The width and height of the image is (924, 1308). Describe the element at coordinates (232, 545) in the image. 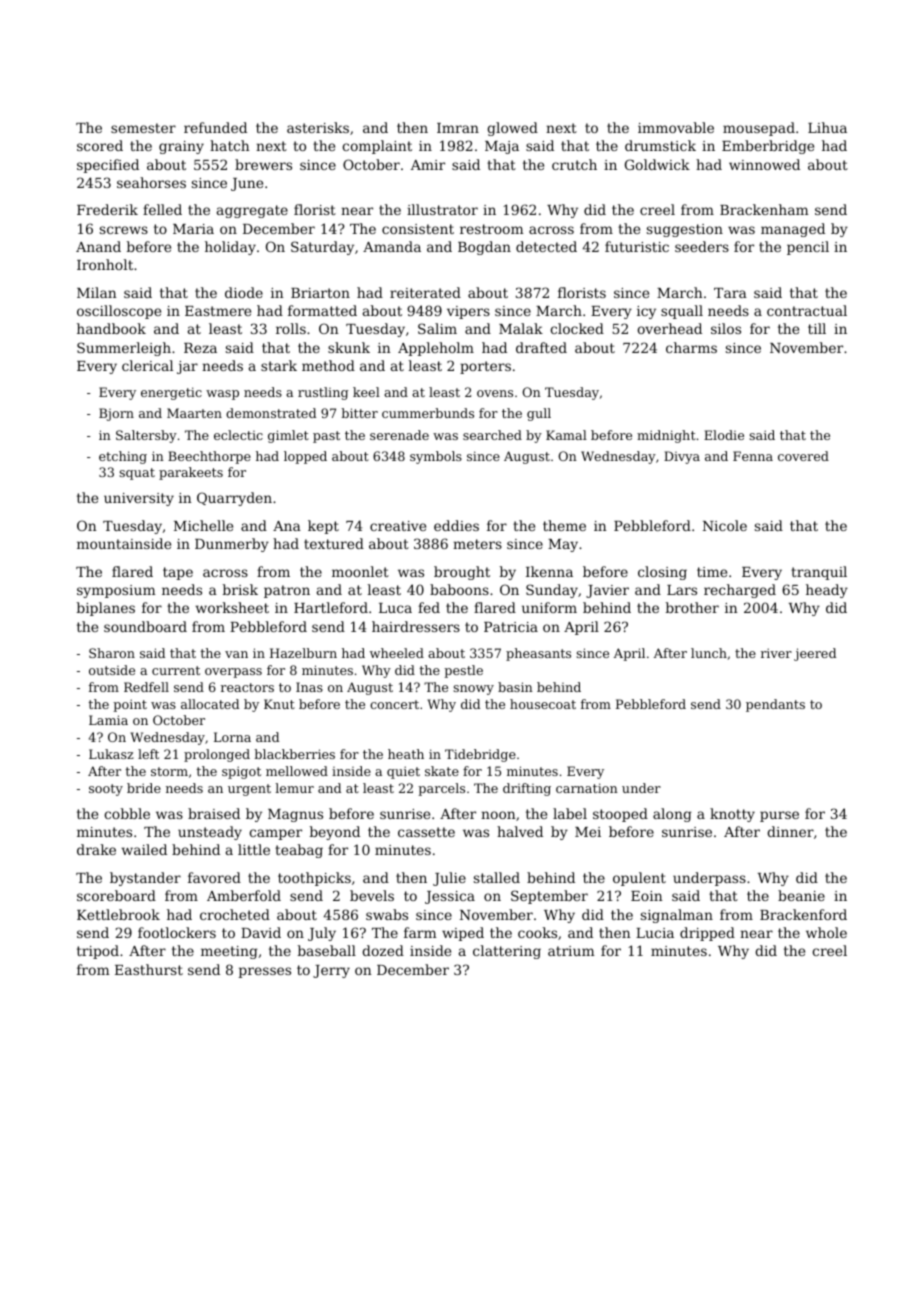

I see `Dunmerby` at that location.
